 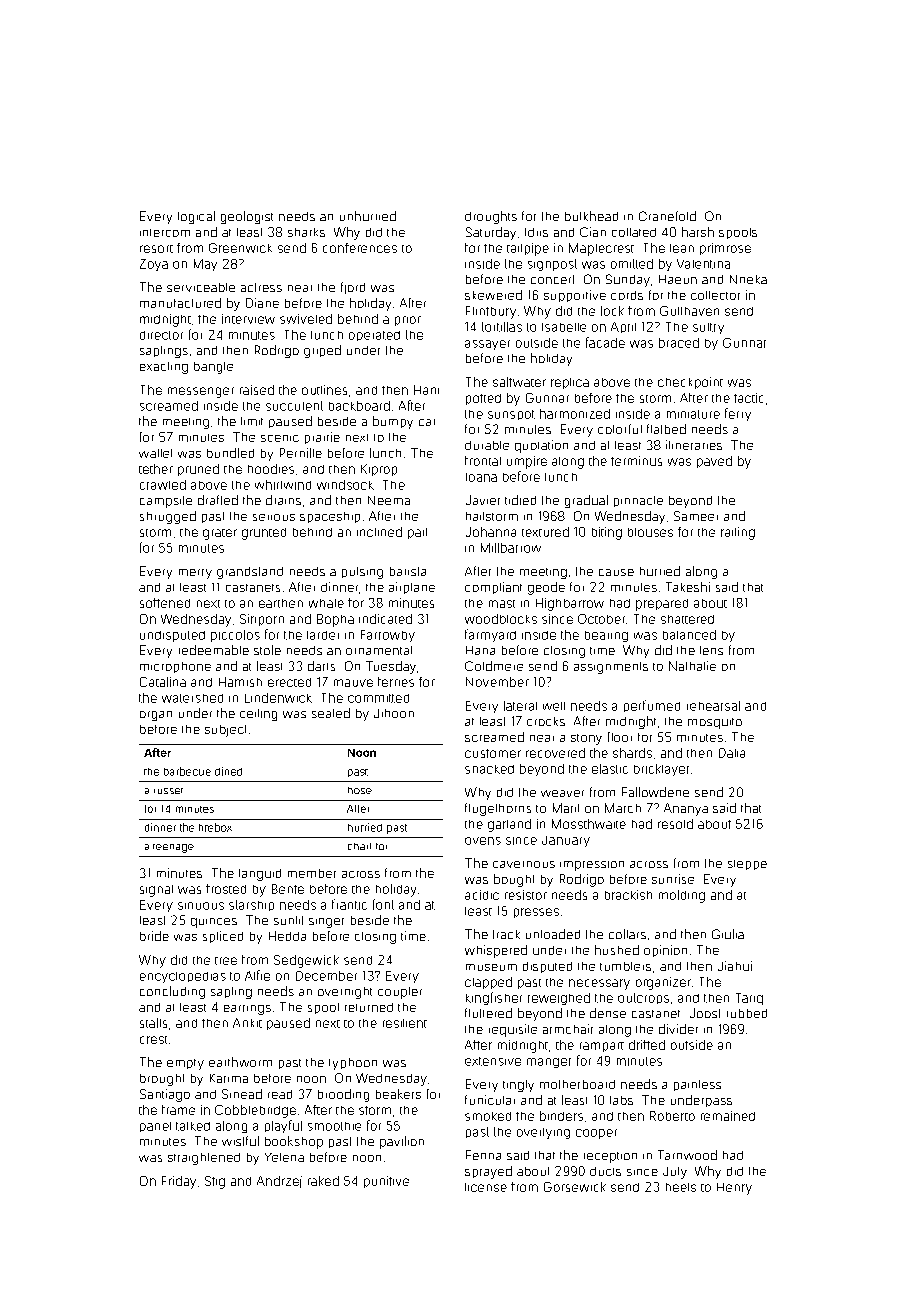 I want to click on Andrzej, so click(x=279, y=1182).
